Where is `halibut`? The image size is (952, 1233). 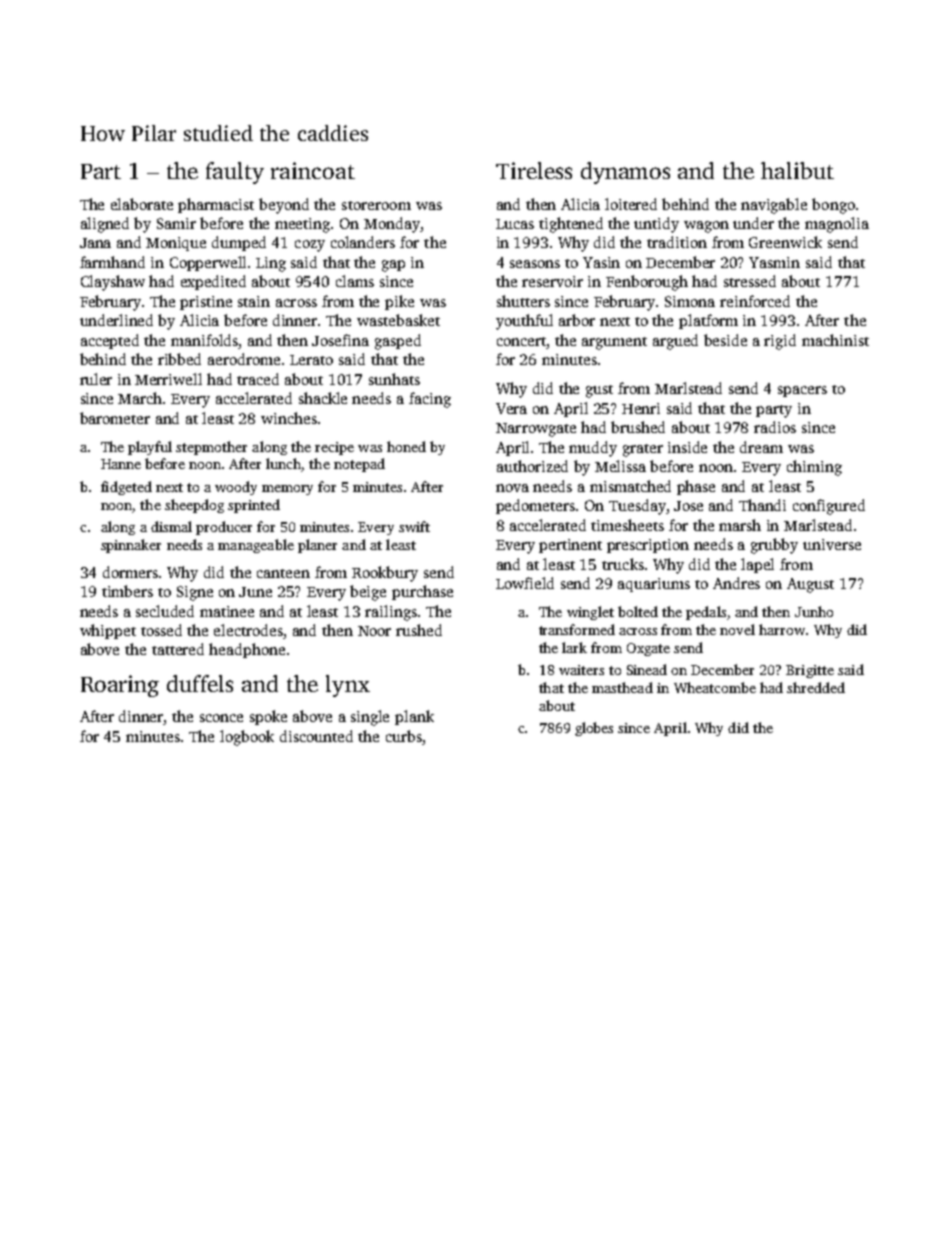
halibut is located at coordinates (797, 170).
